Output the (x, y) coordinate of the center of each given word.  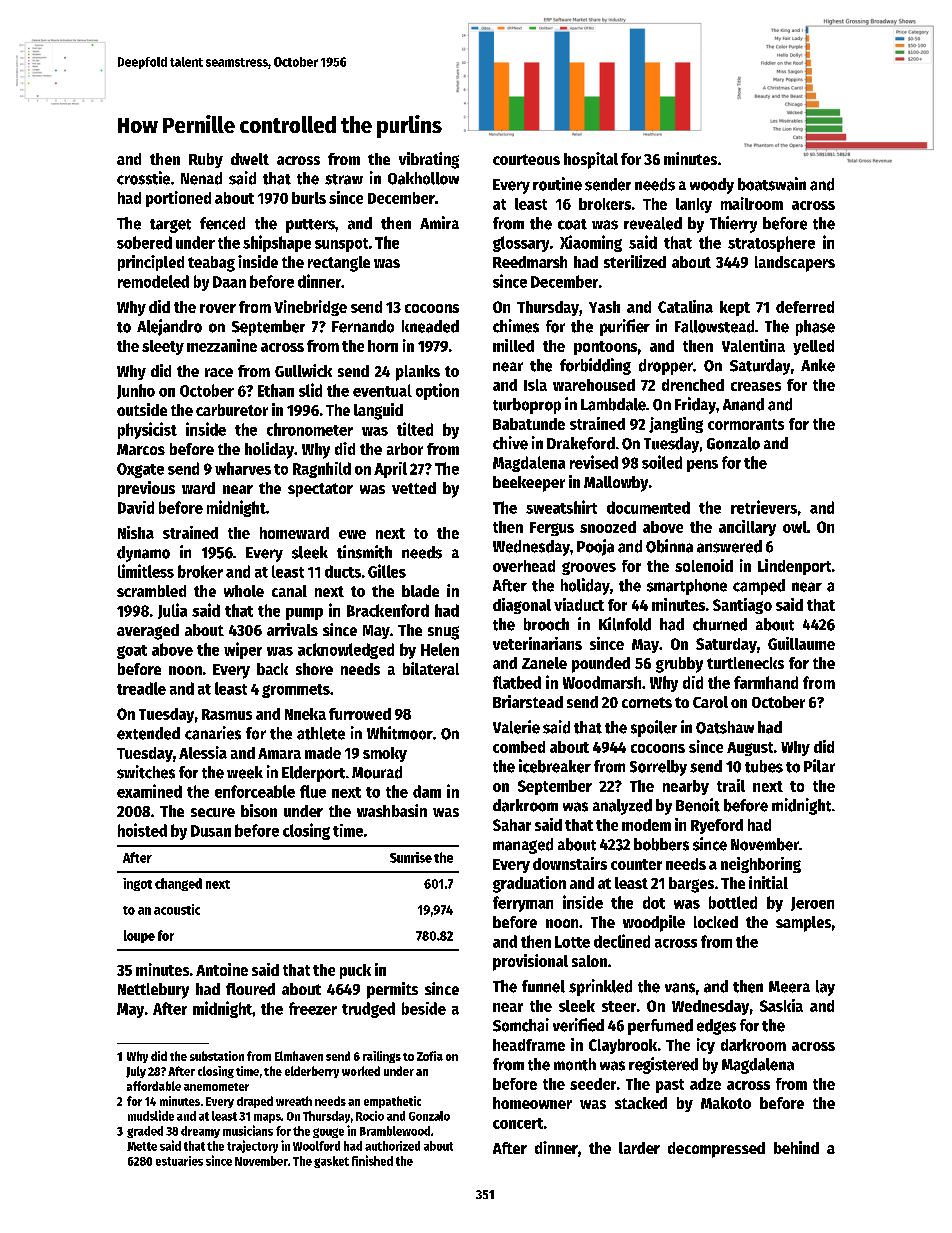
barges (691, 885)
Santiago (742, 606)
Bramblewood (395, 1131)
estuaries (179, 1161)
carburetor (232, 410)
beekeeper (529, 484)
